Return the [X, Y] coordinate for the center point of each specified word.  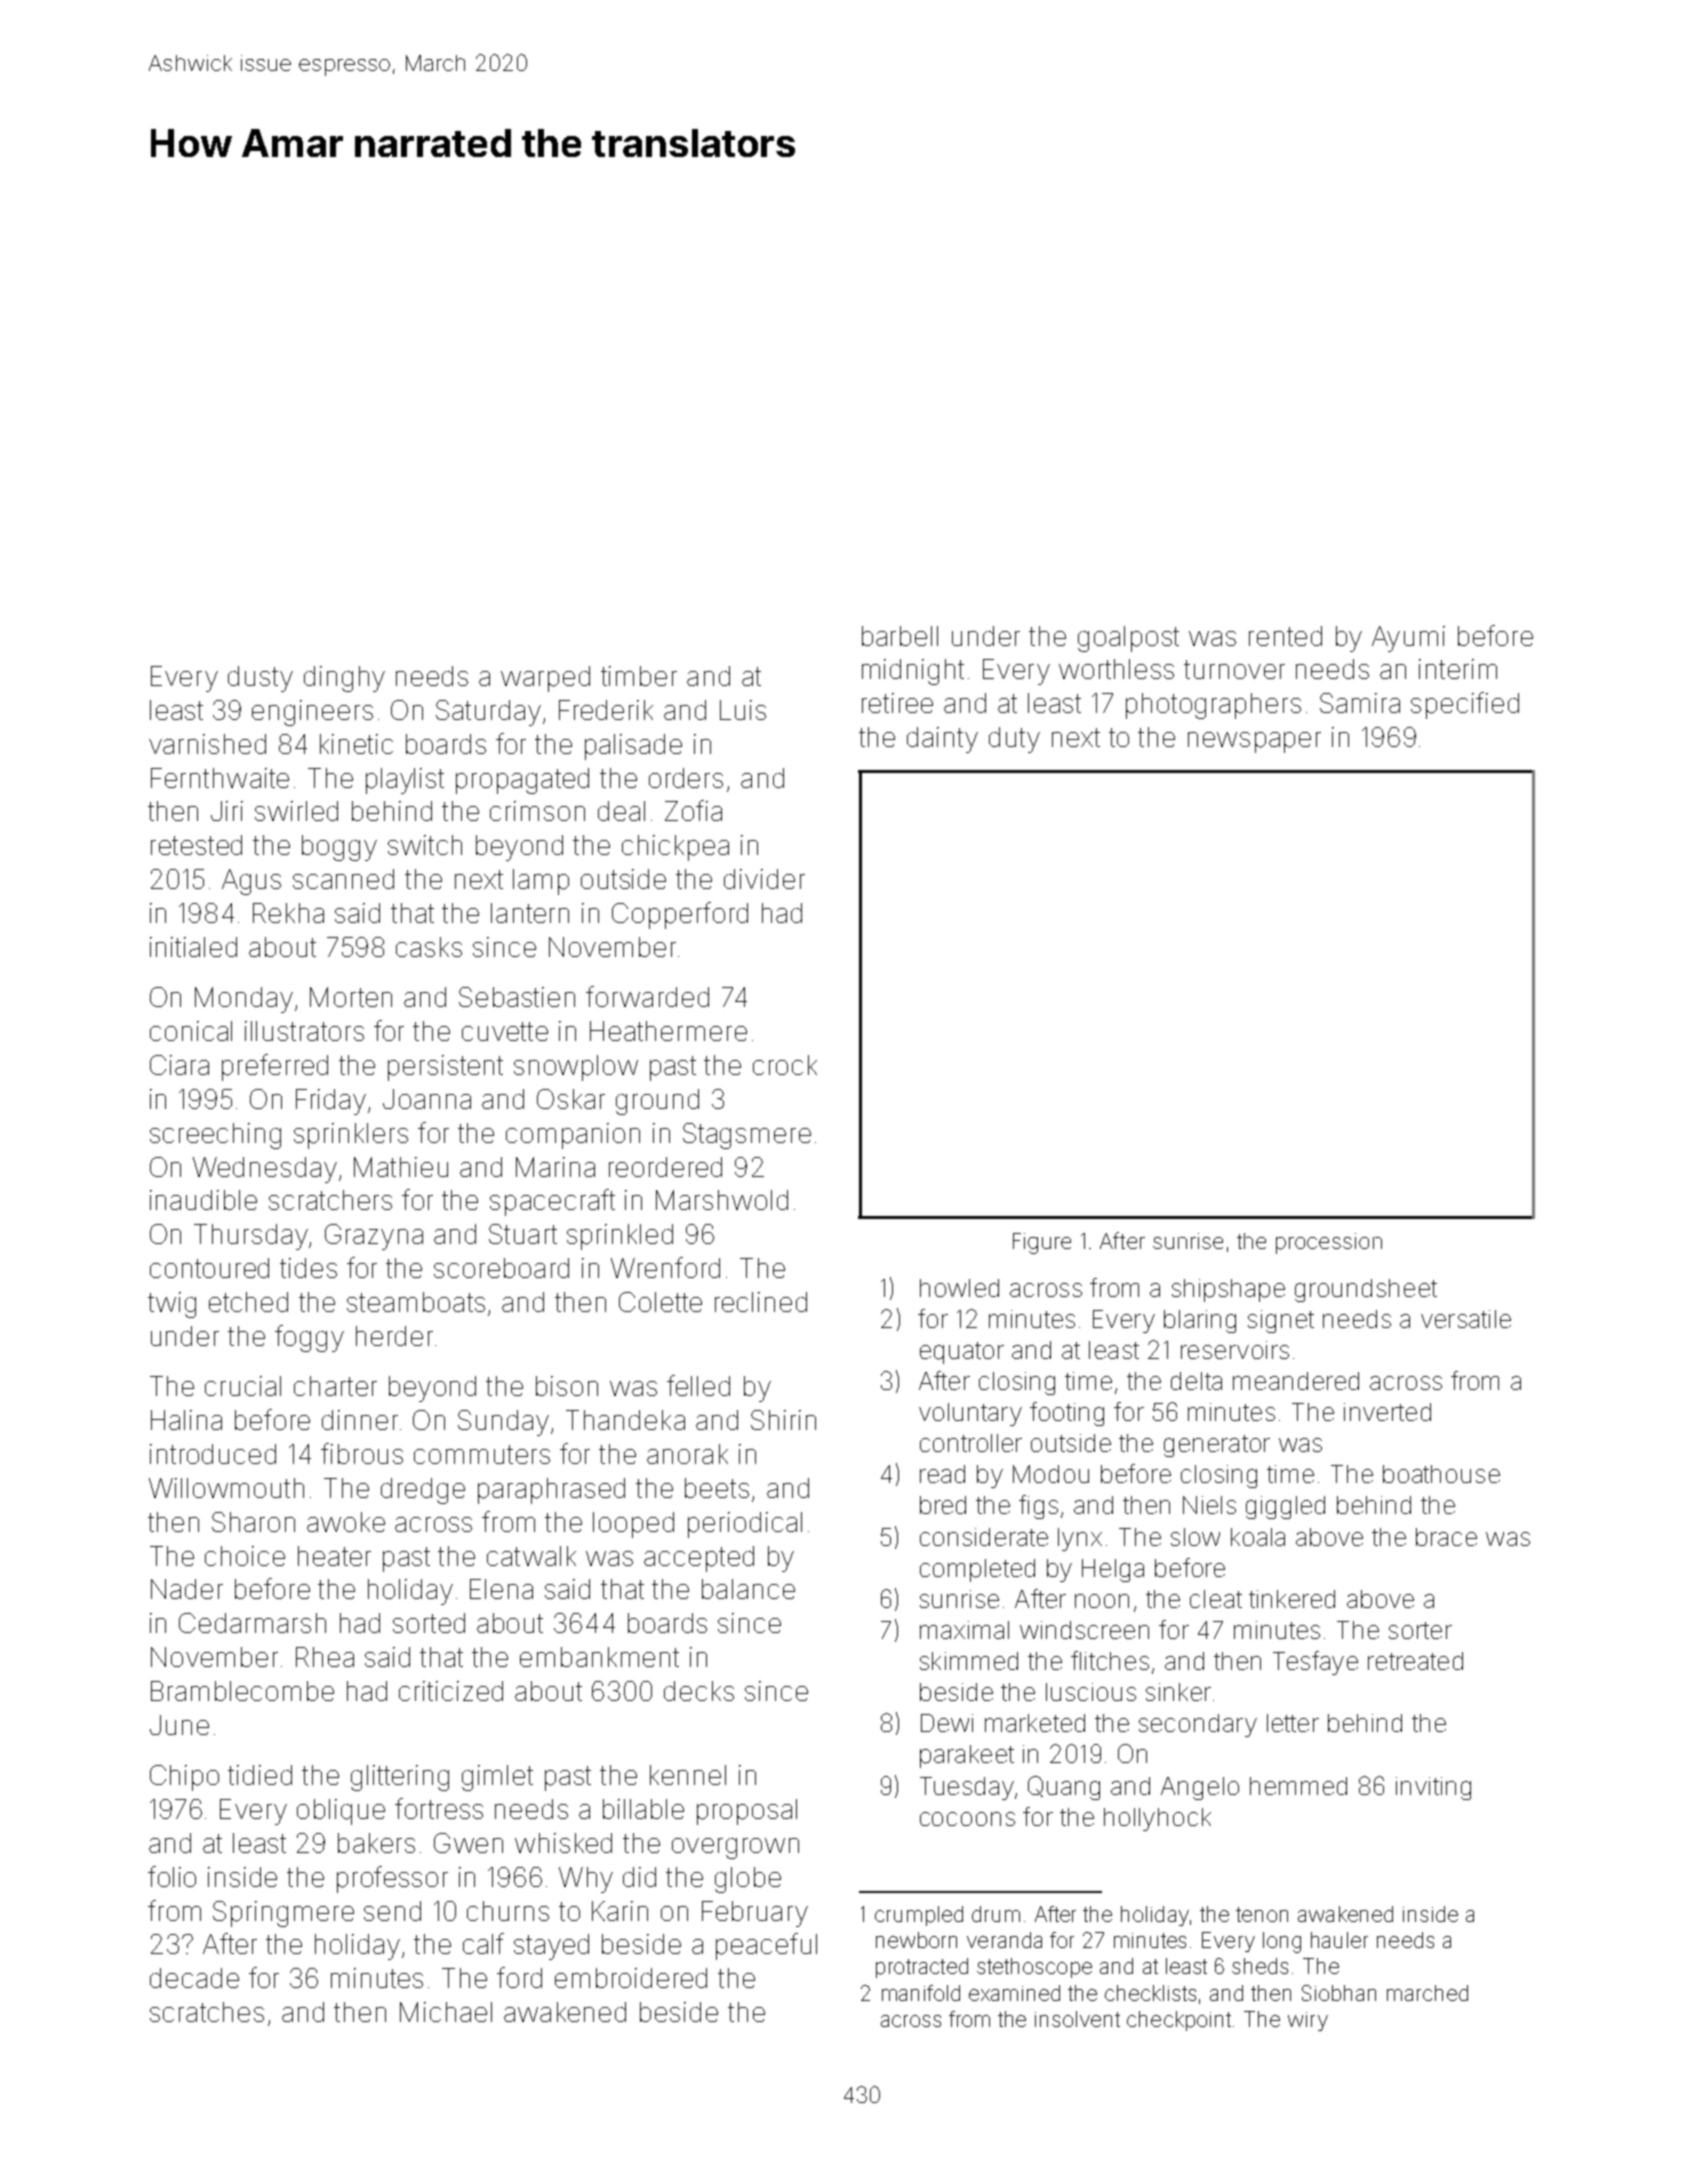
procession [1329, 1243]
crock [785, 1065]
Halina [186, 1420]
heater [334, 1556]
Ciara [179, 1065]
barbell [900, 636]
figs [1038, 1507]
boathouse [1441, 1474]
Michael [446, 2012]
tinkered [1292, 1599]
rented [1285, 636]
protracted [922, 1968]
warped [545, 679]
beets [717, 1488]
